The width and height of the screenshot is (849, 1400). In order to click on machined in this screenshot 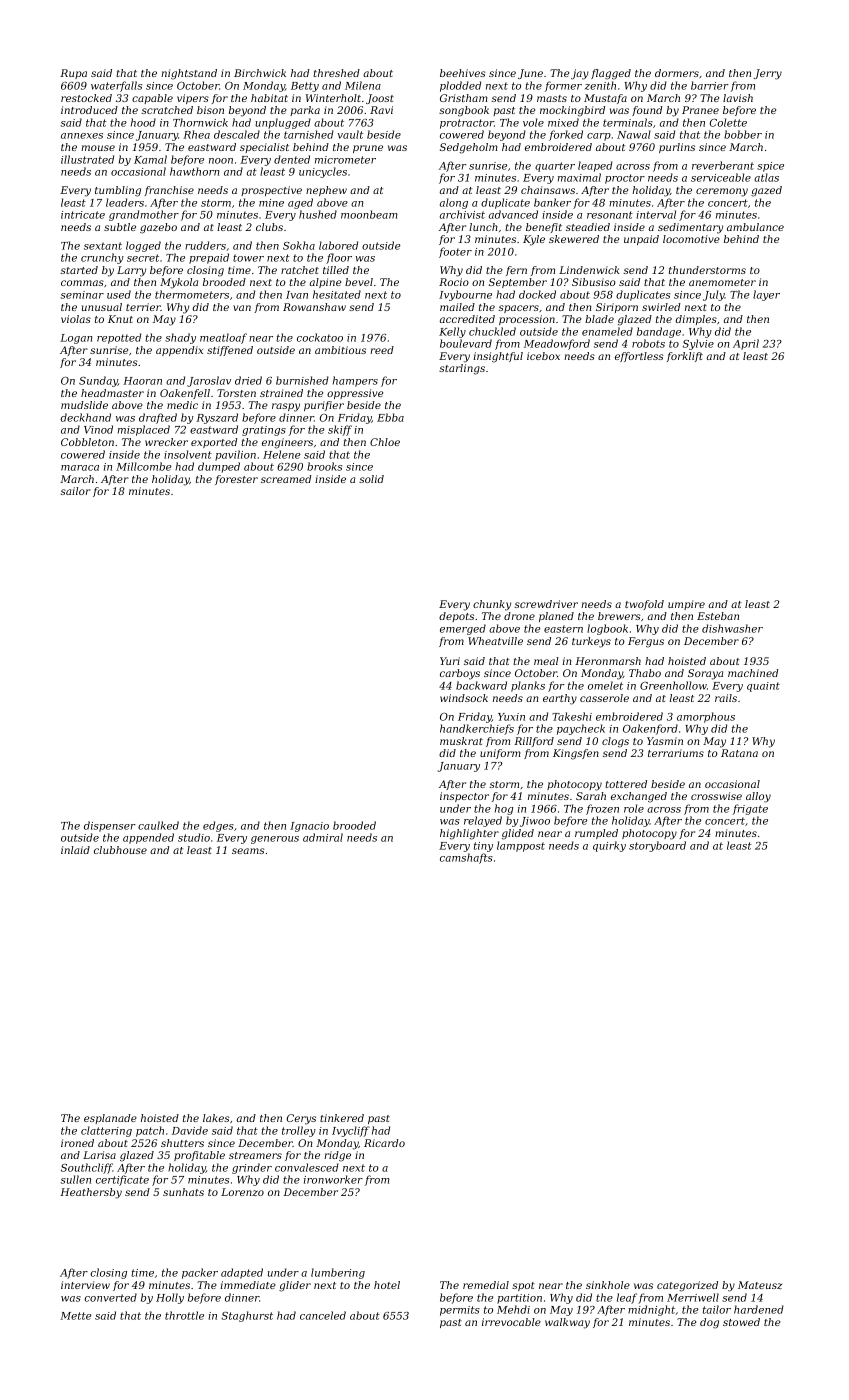, I will do `click(753, 673)`.
